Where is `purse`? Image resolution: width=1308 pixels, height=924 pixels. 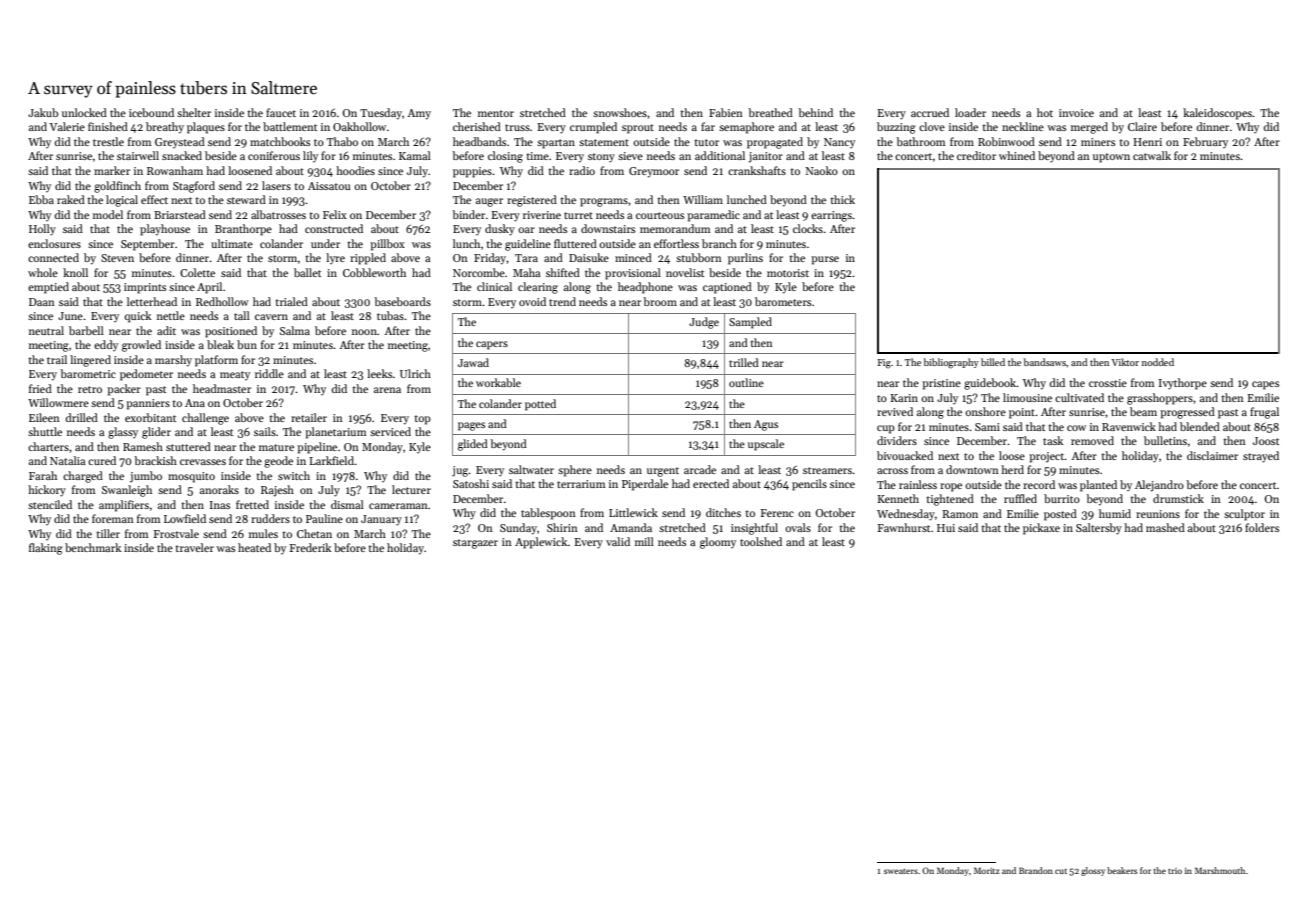 purse is located at coordinates (825, 260).
